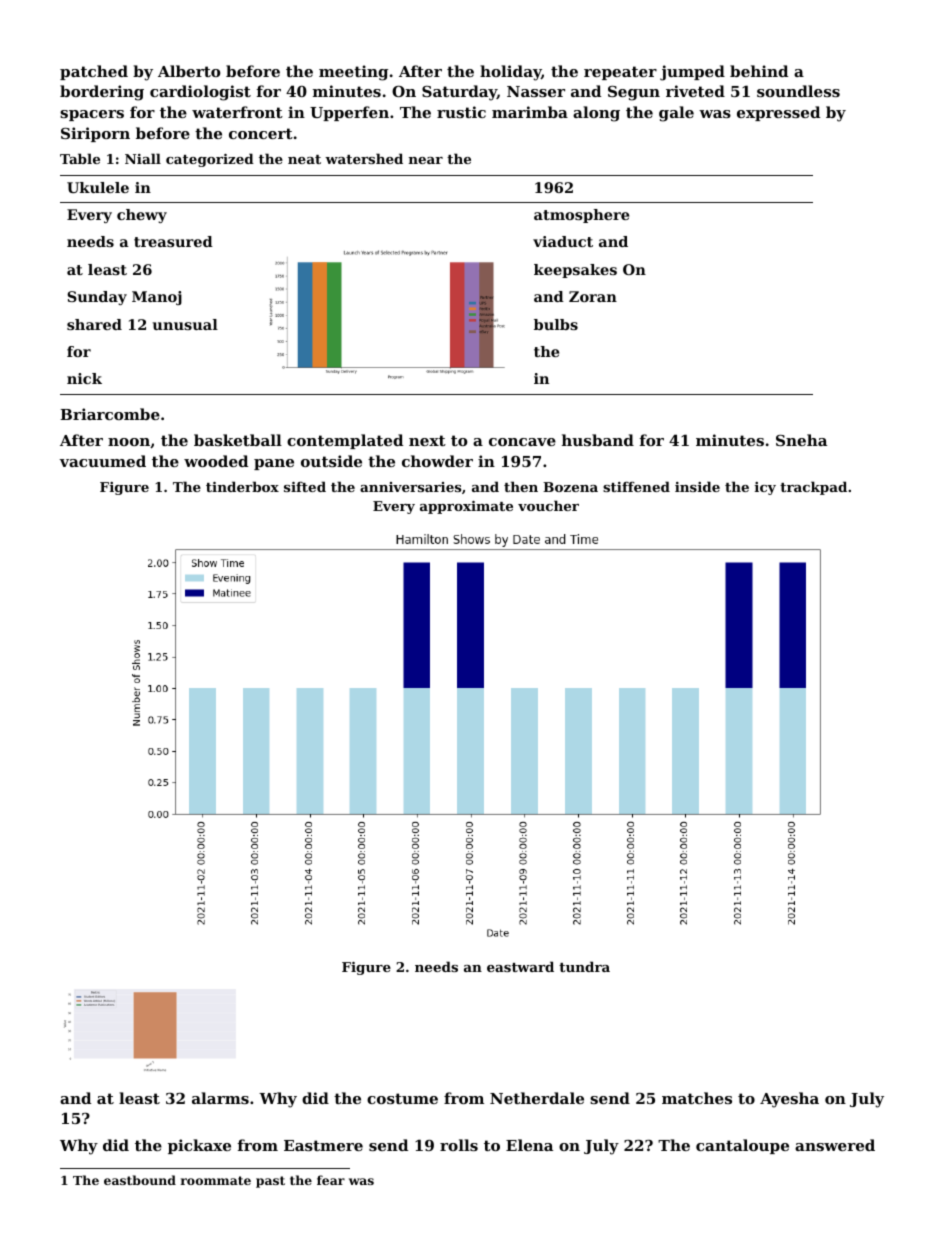  What do you see at coordinates (634, 93) in the page?
I see `Segun` at bounding box center [634, 93].
